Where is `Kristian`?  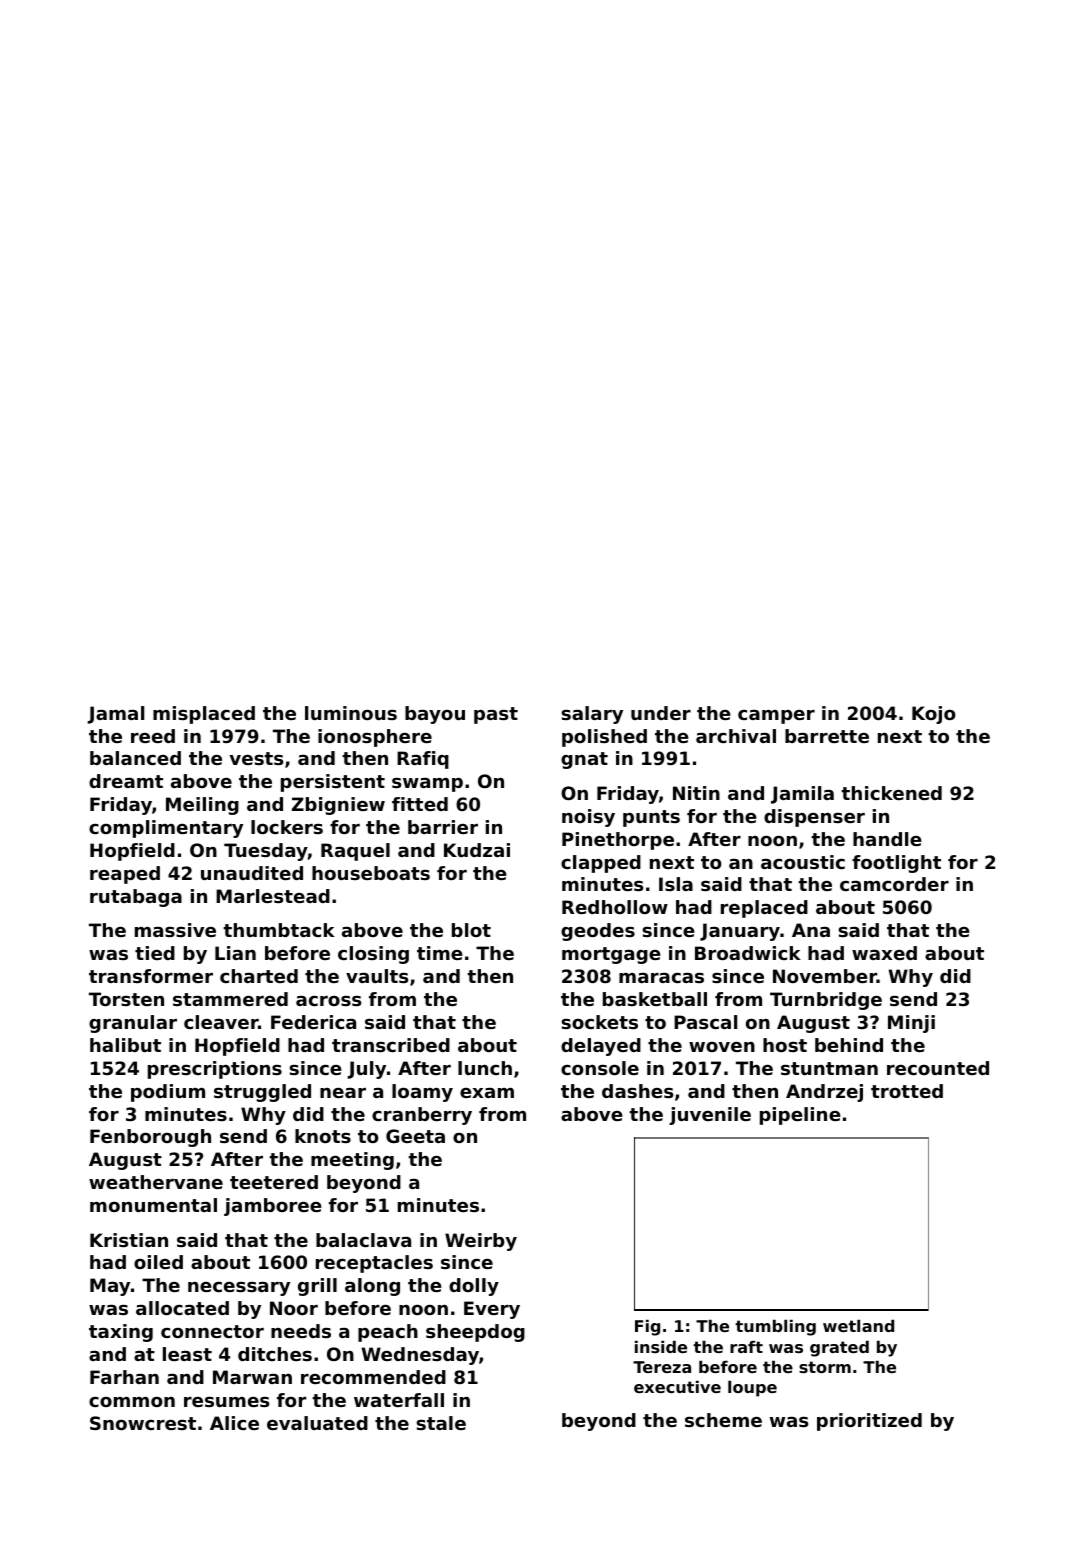
Kristian is located at coordinates (129, 1240).
